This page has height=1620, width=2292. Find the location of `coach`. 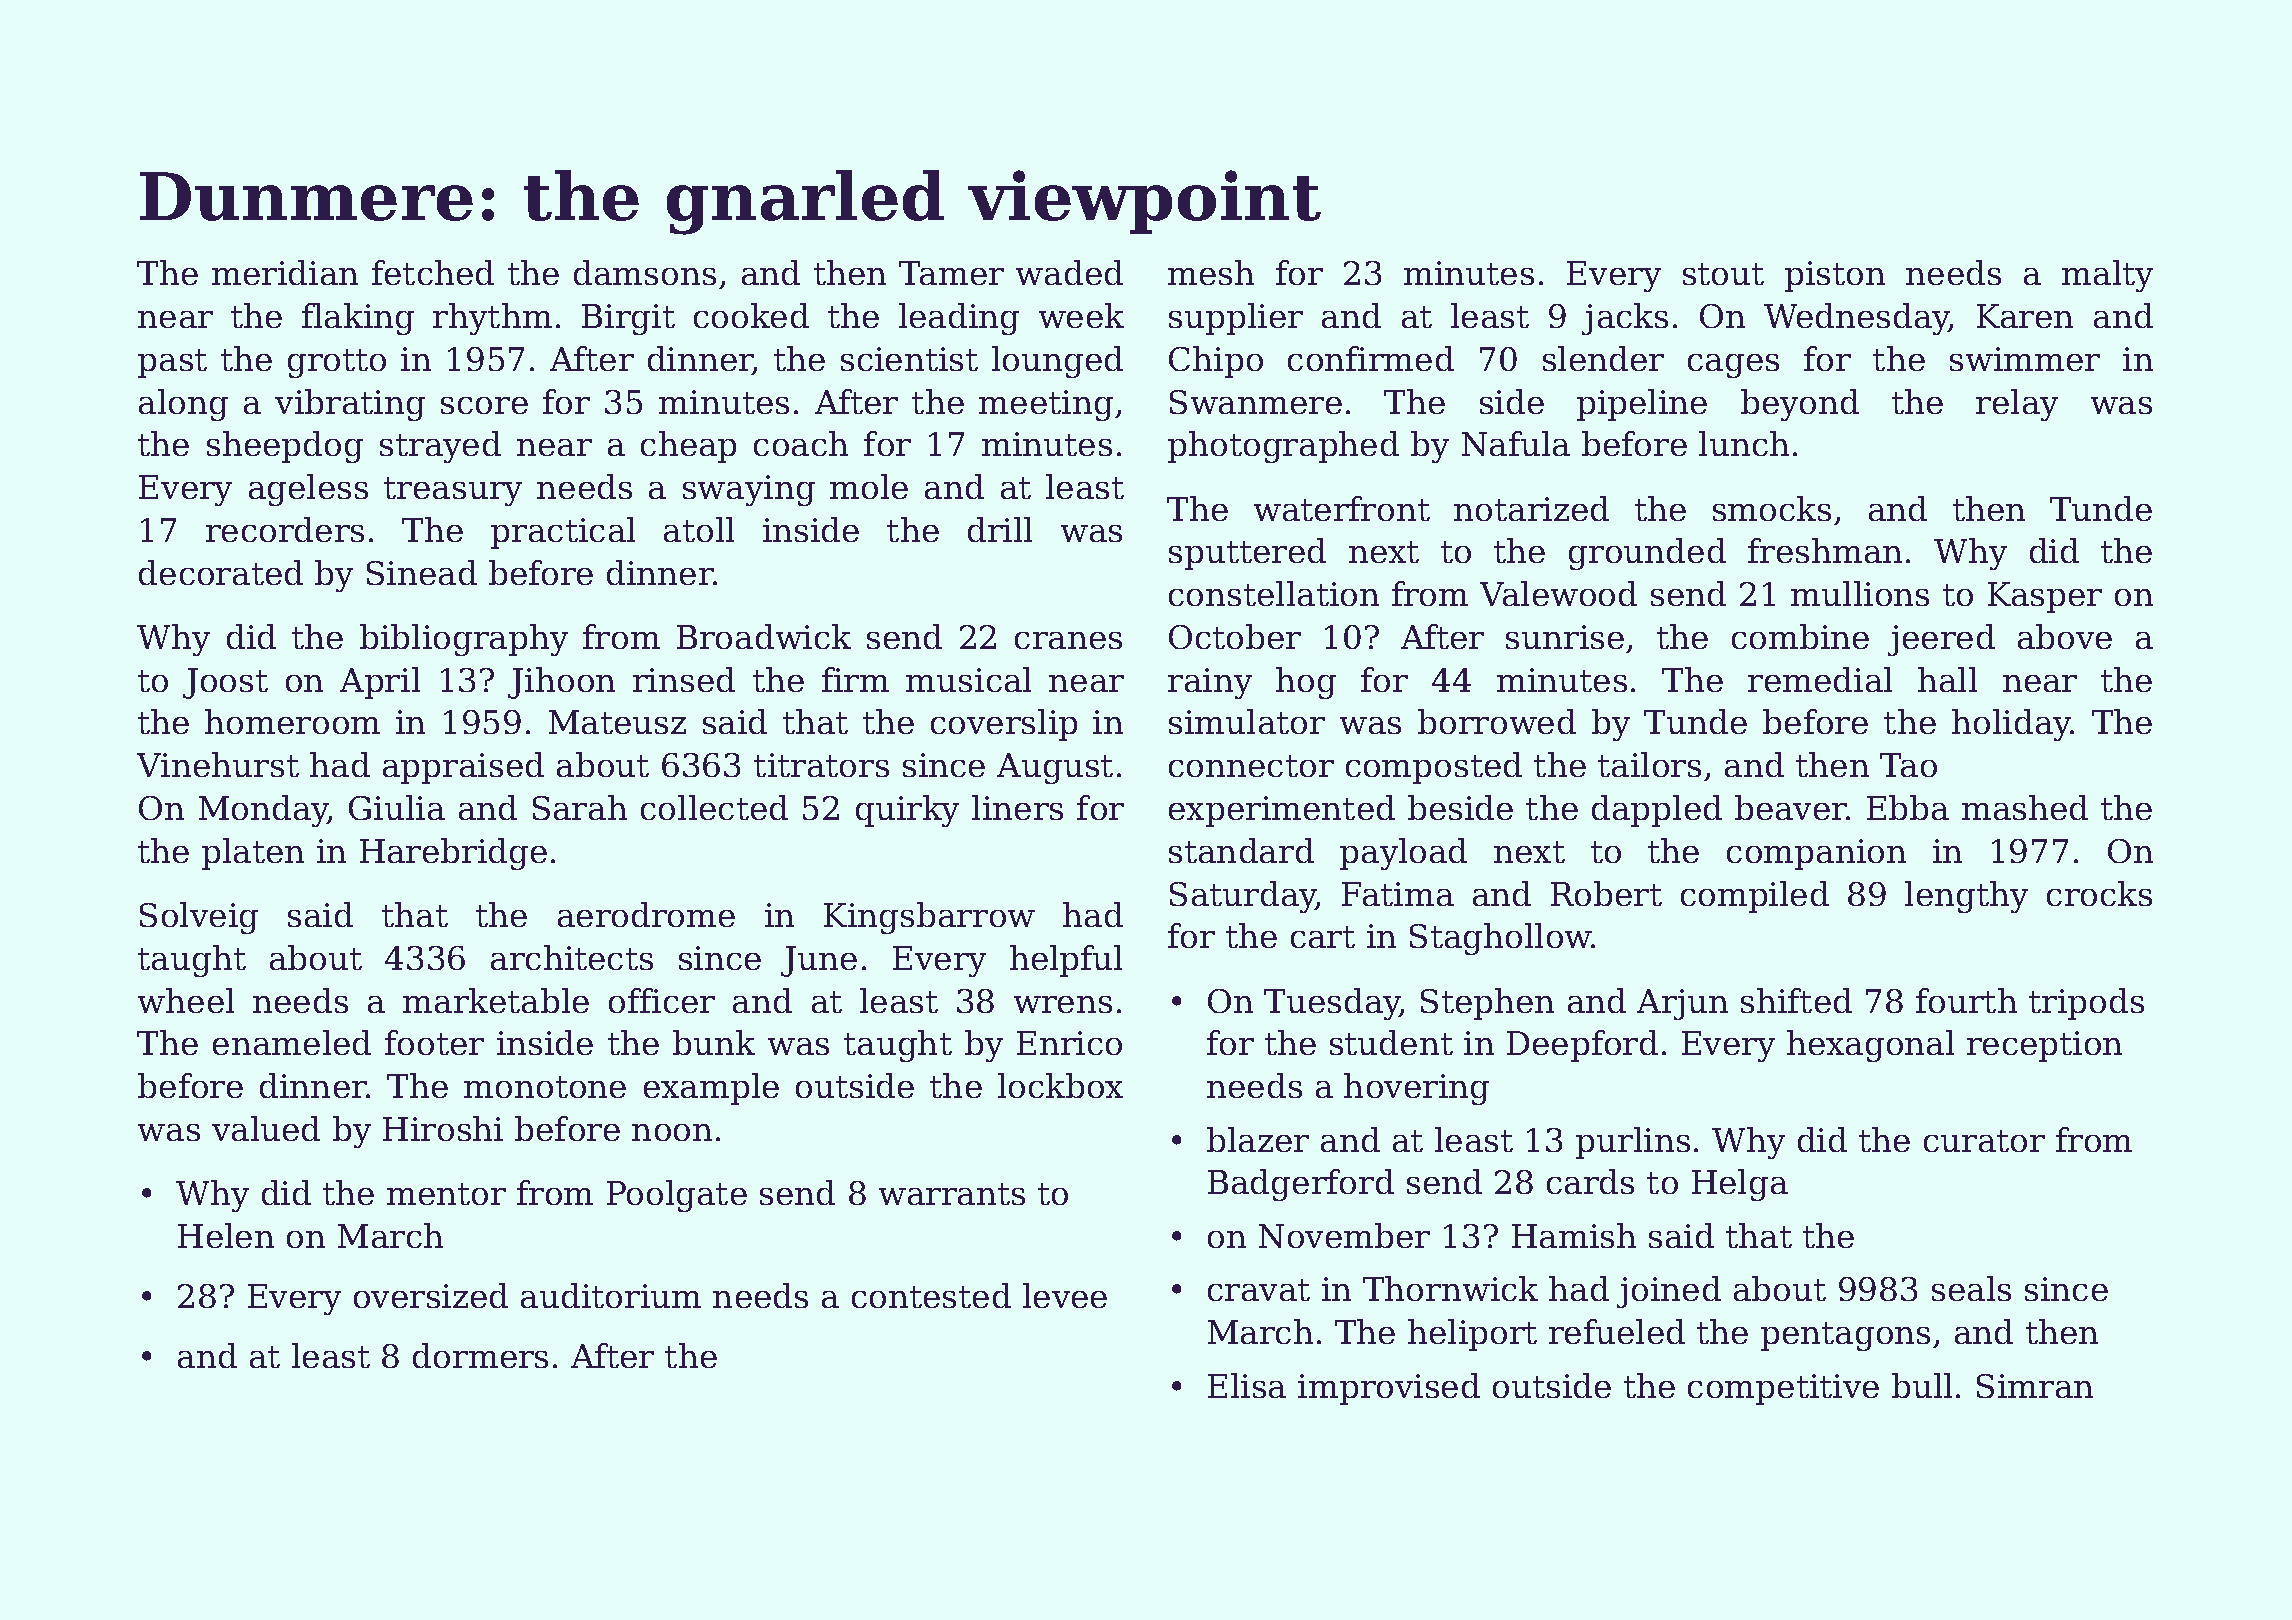

coach is located at coordinates (801, 443).
